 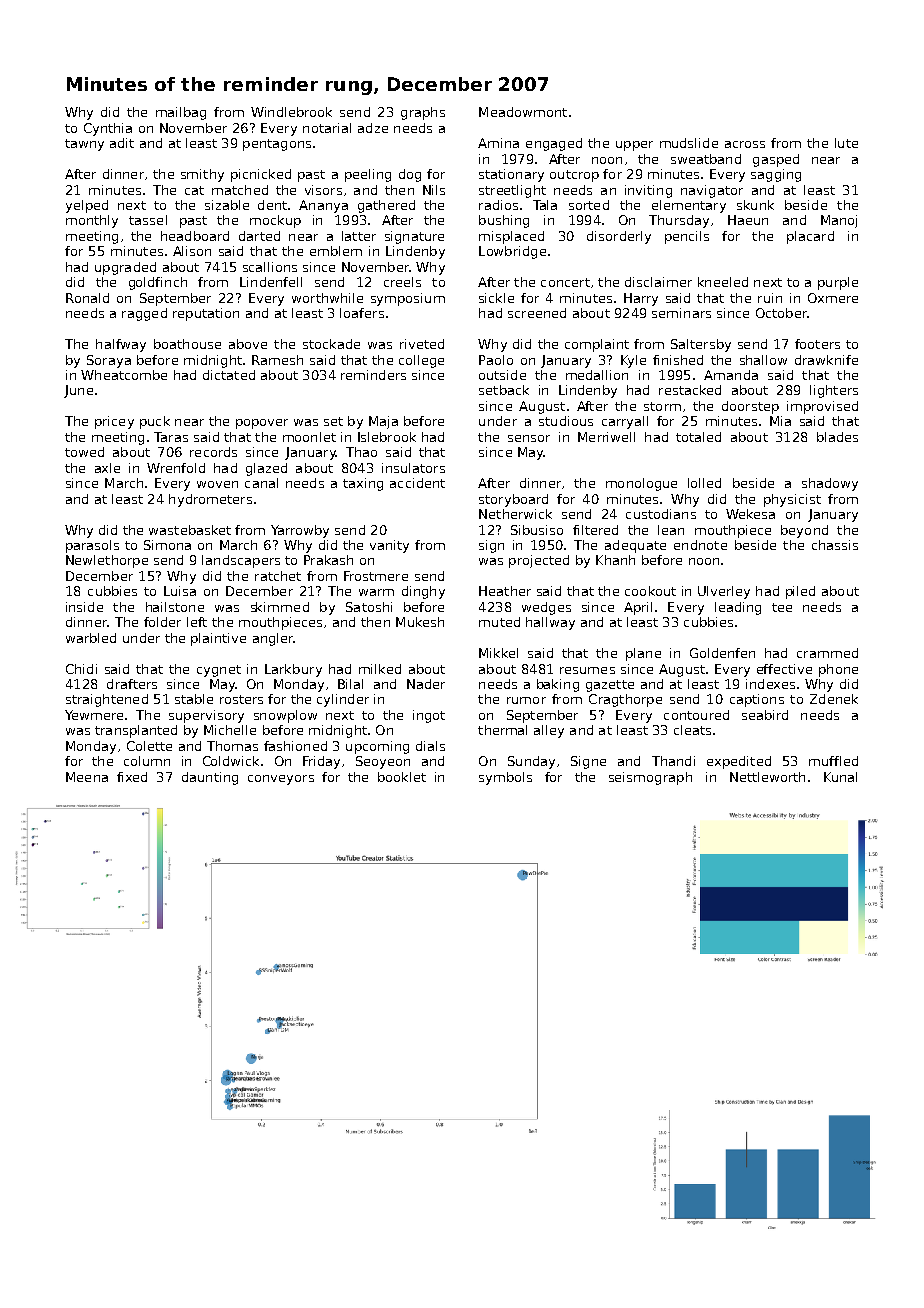 I want to click on graphs, so click(x=423, y=113).
